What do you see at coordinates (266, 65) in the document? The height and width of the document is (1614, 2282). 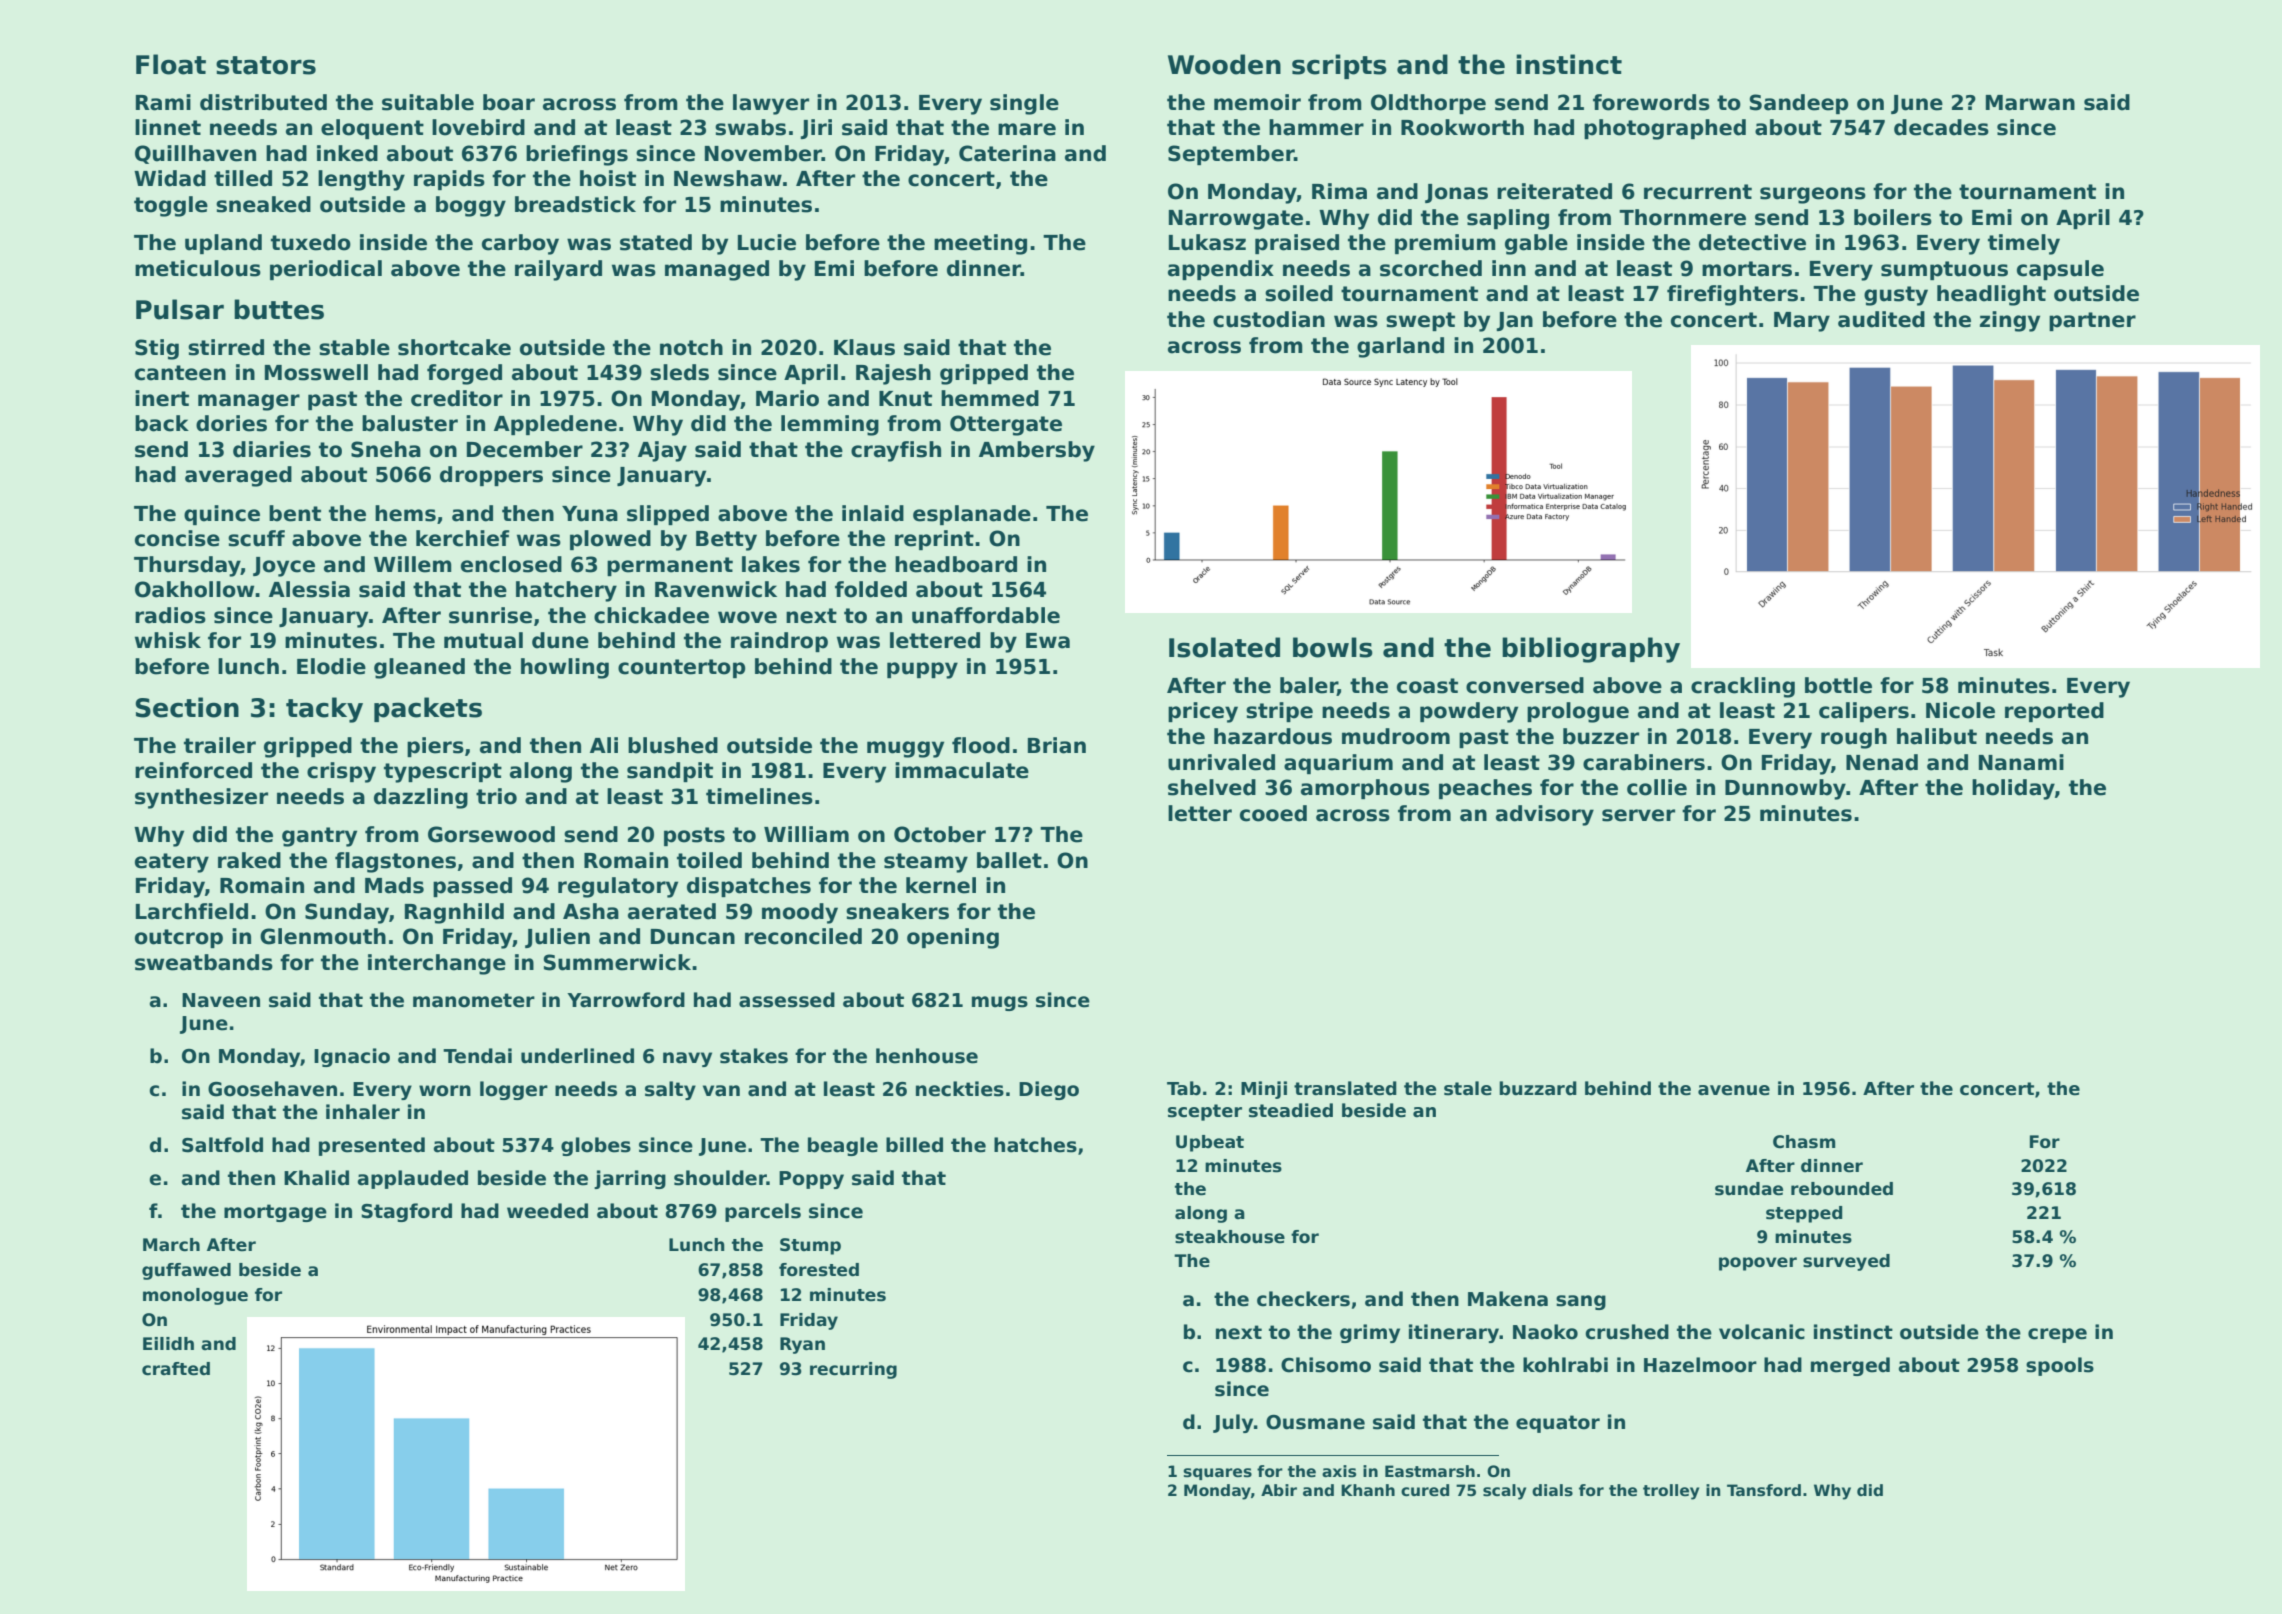 I see `stators` at bounding box center [266, 65].
